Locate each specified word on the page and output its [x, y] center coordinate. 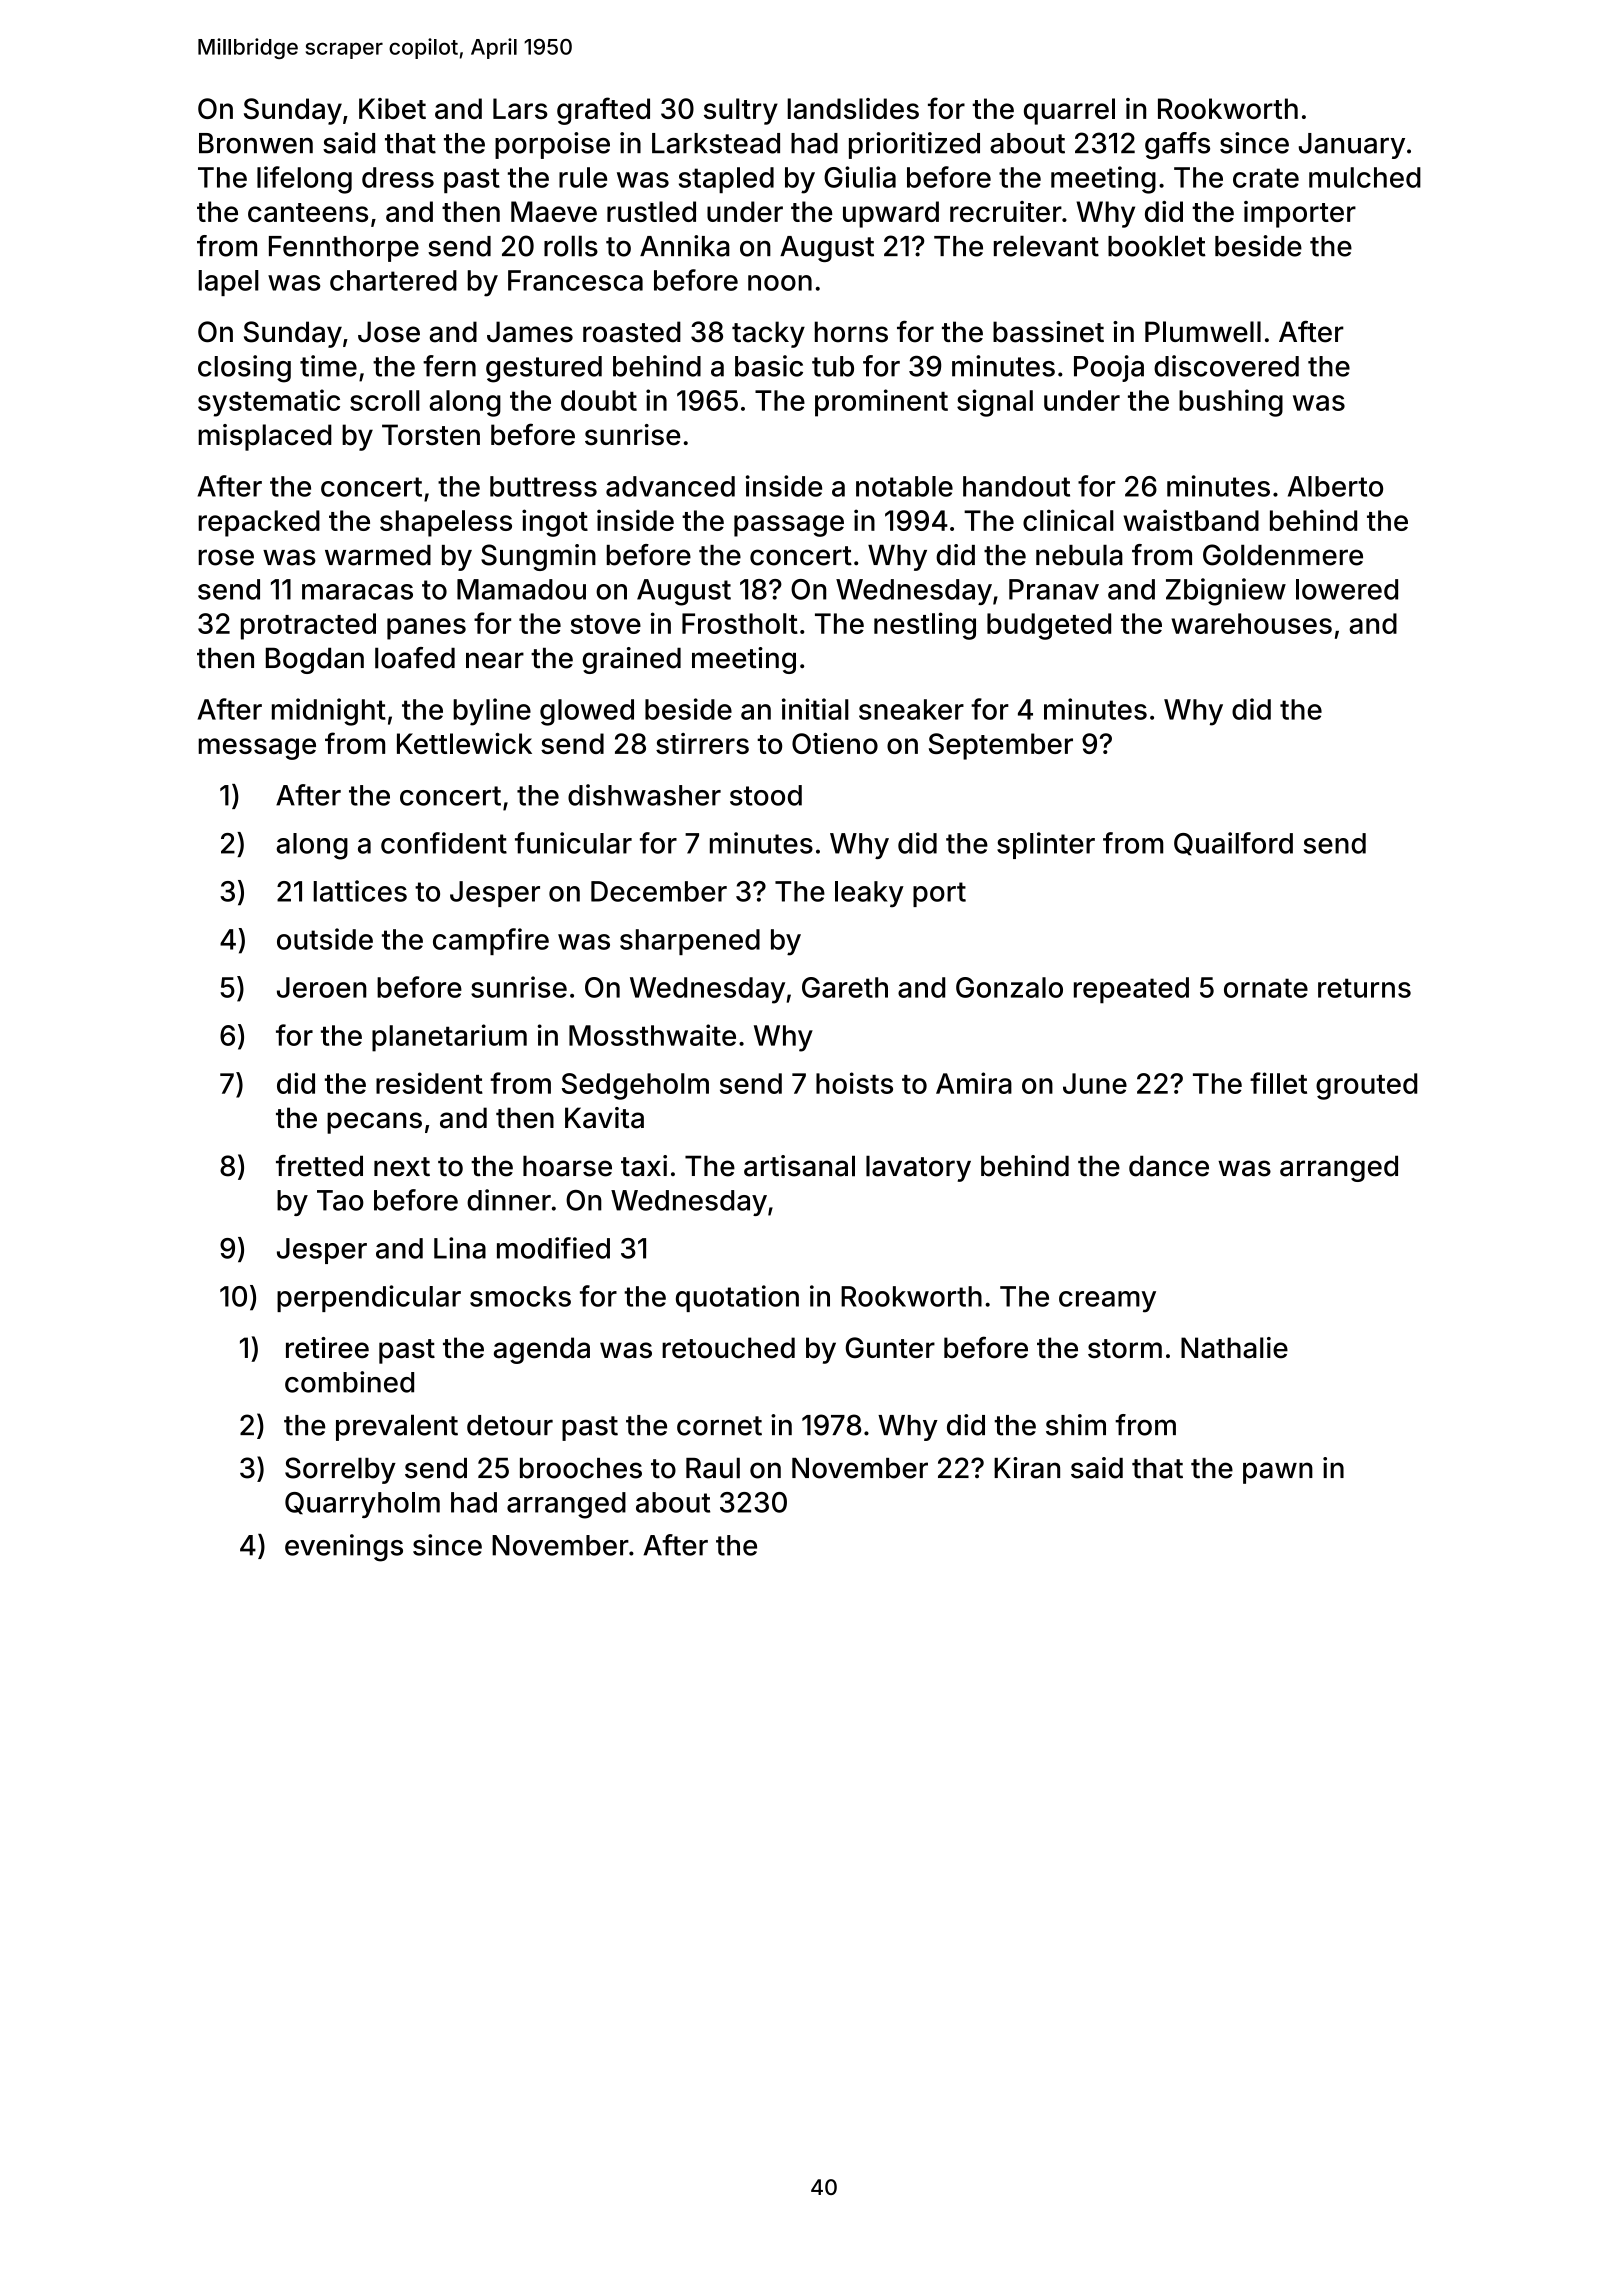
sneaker [911, 709]
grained [631, 660]
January [1352, 146]
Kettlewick [464, 743]
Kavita [604, 1118]
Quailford [1233, 843]
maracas [357, 592]
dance [1169, 1166]
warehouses [1251, 623]
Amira [974, 1083]
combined [349, 1382]
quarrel [1069, 111]
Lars [520, 108]
